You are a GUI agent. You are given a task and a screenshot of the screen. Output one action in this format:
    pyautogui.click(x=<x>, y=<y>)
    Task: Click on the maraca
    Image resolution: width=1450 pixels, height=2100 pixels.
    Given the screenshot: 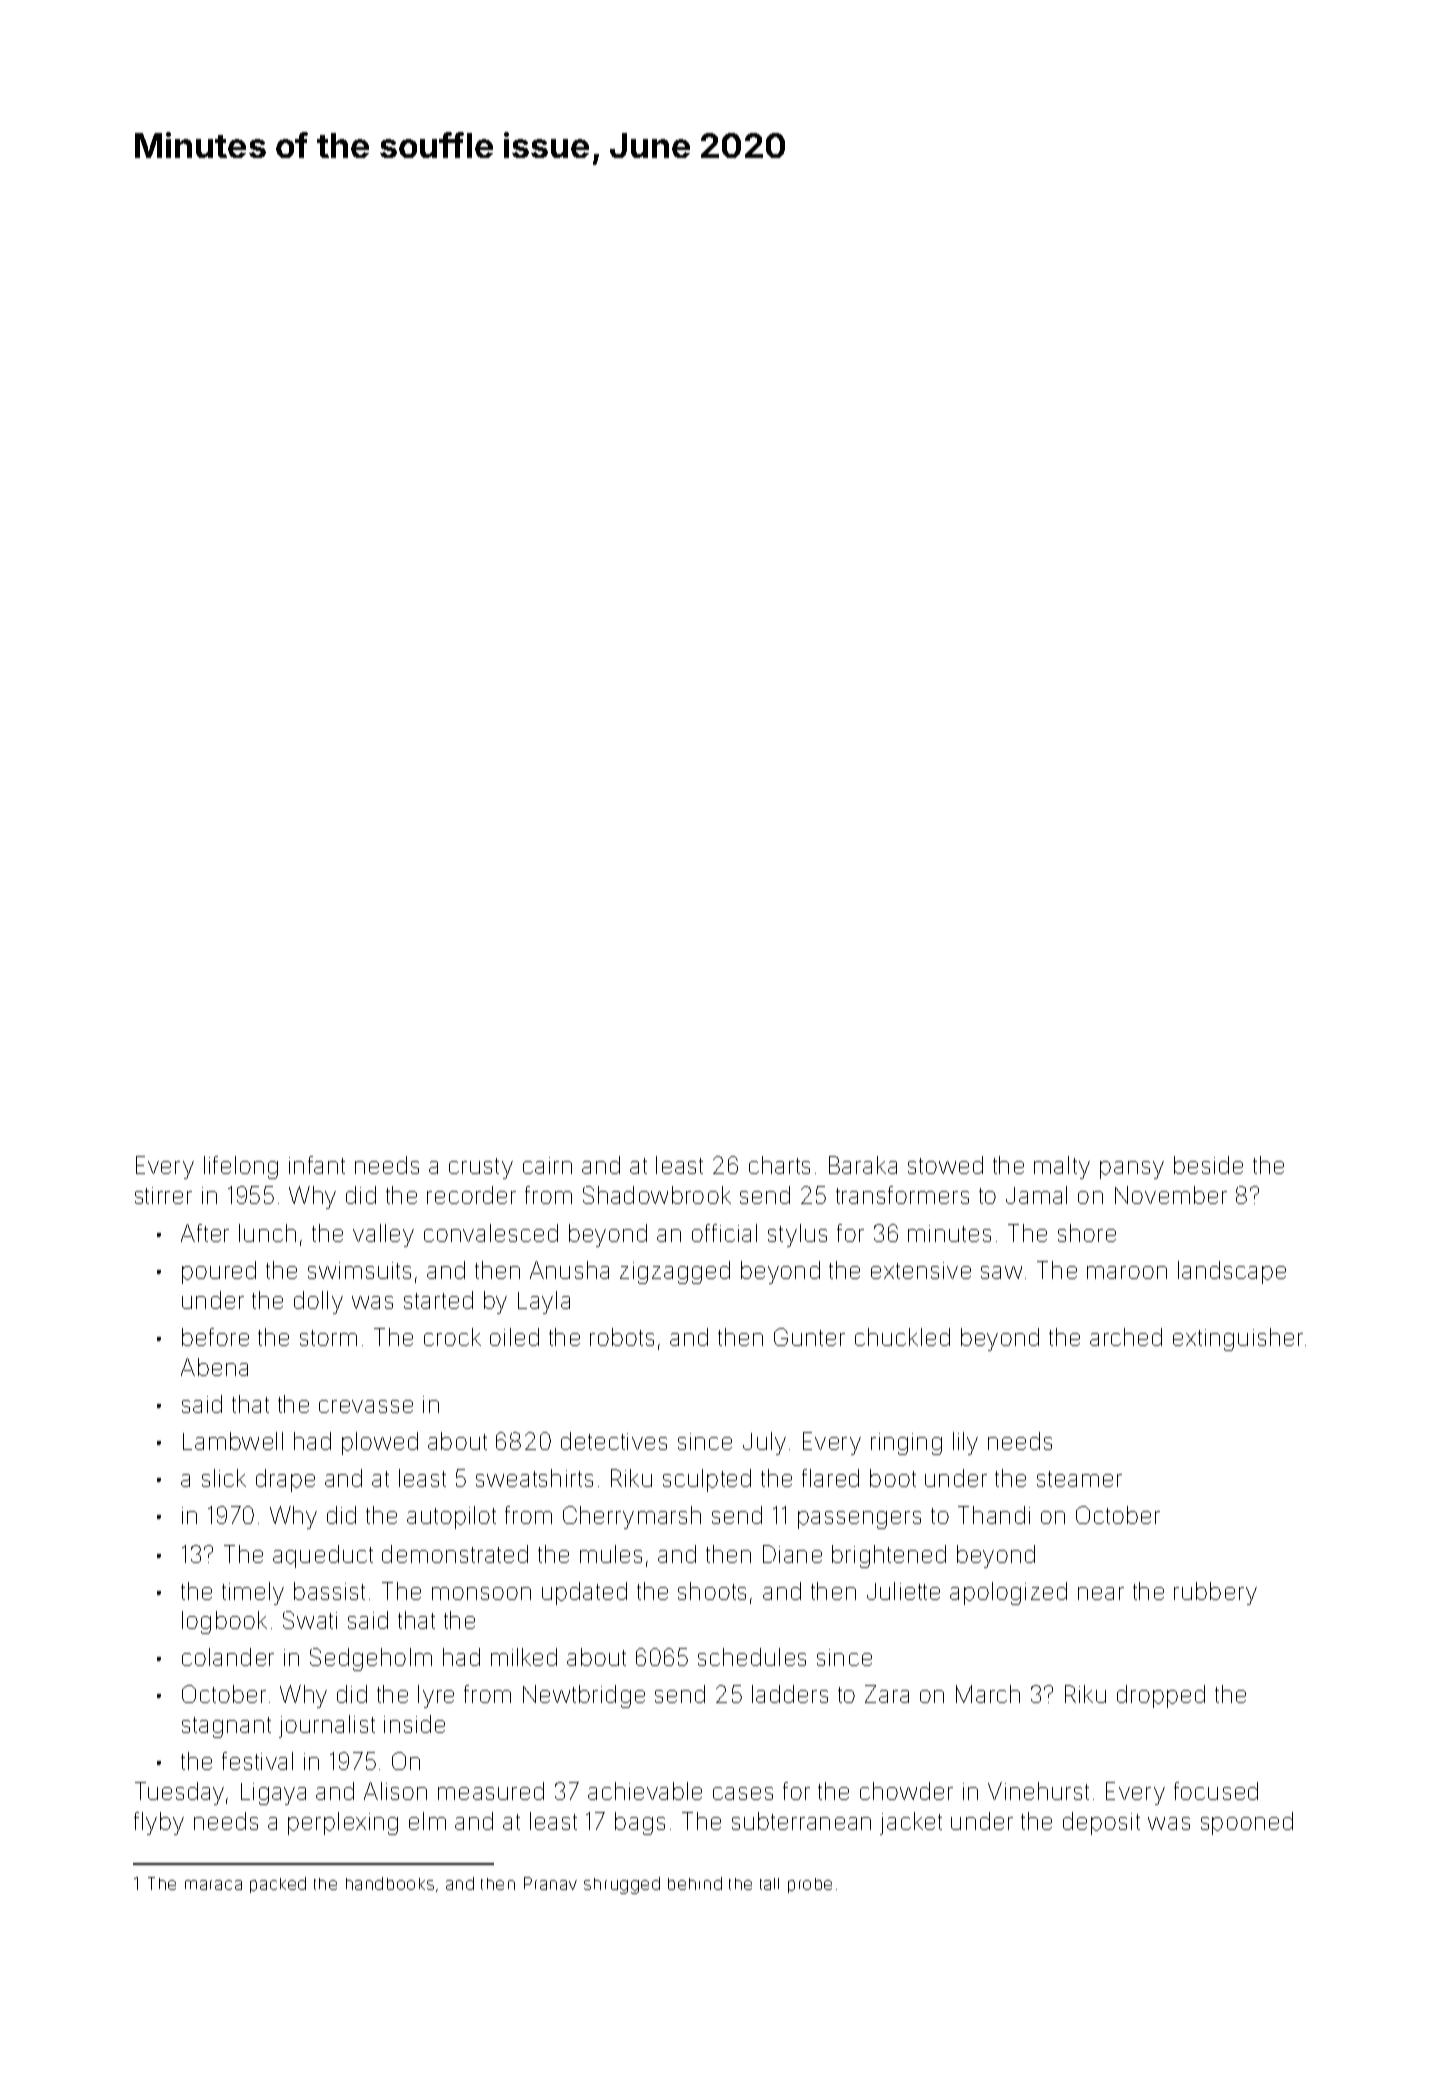 What is the action you would take?
    pyautogui.click(x=213, y=1885)
